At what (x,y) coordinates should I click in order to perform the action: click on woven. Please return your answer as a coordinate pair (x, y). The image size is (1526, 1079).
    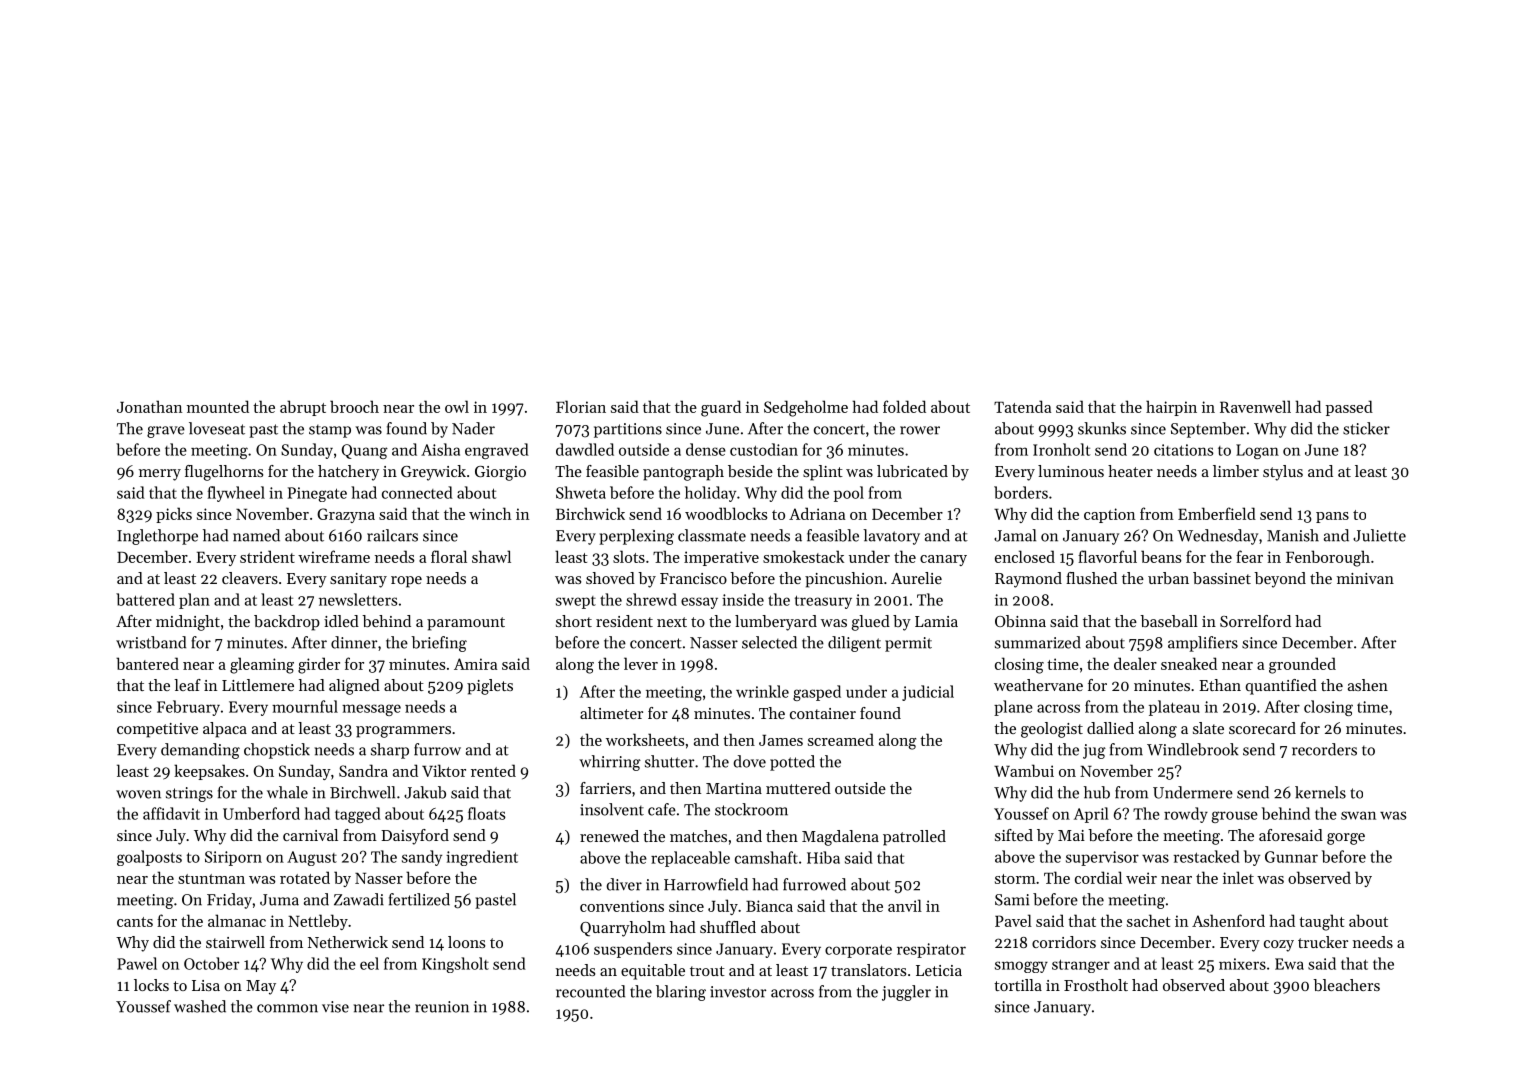
    Looking at the image, I should click on (138, 794).
